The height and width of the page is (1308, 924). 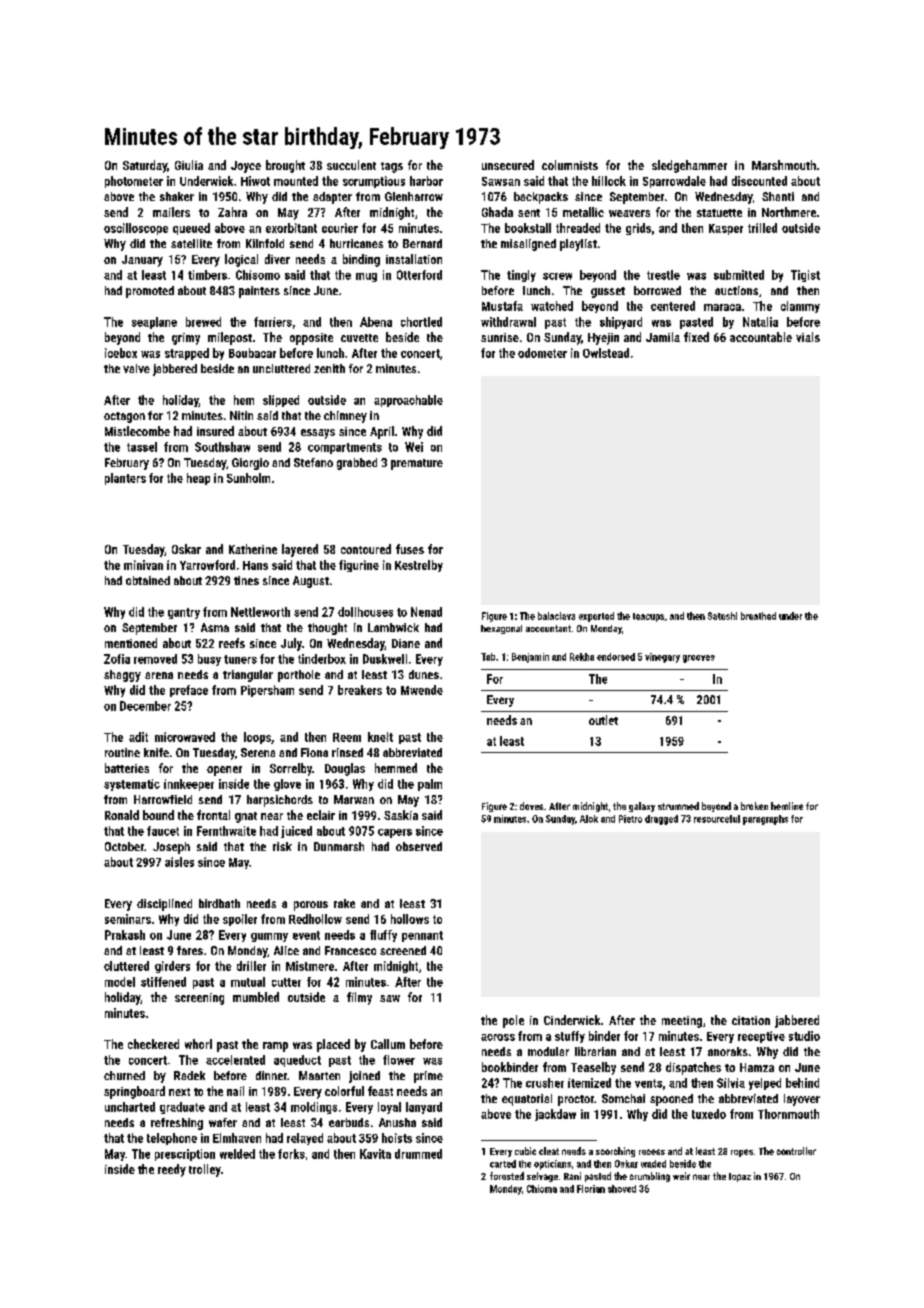 I want to click on fluffy, so click(x=383, y=936).
